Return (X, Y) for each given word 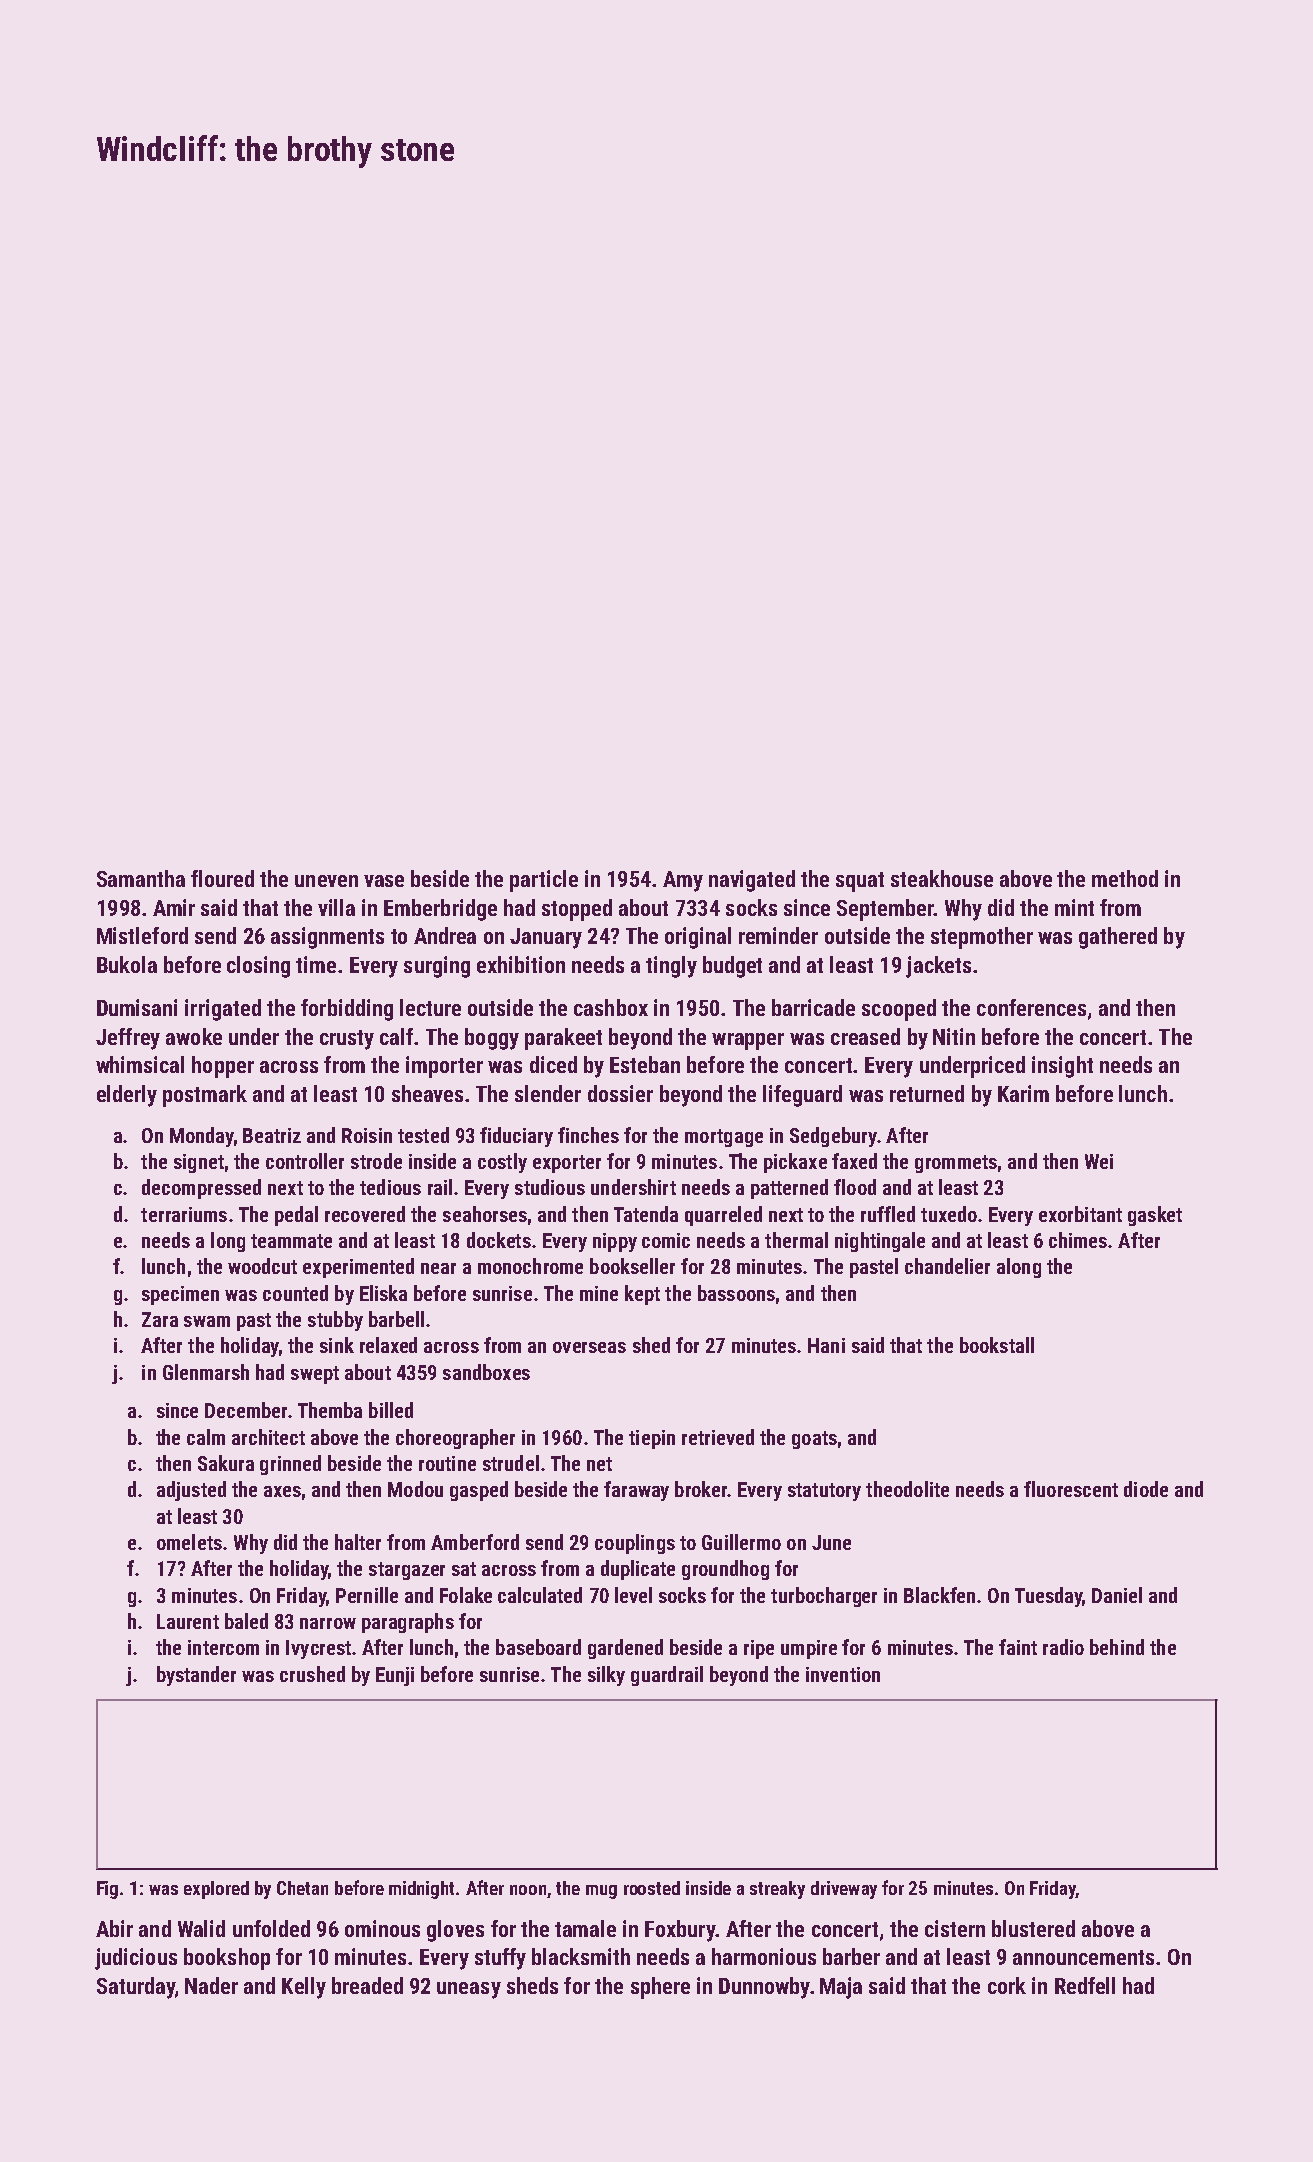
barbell (396, 1319)
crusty (347, 1040)
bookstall (997, 1345)
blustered (1033, 1928)
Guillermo (741, 1542)
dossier (620, 1093)
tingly (671, 967)
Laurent (188, 1621)
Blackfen (939, 1595)
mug (601, 1892)
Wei (1099, 1161)
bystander (196, 1676)
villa (336, 907)
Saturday (136, 1988)
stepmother (982, 938)
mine (599, 1293)
